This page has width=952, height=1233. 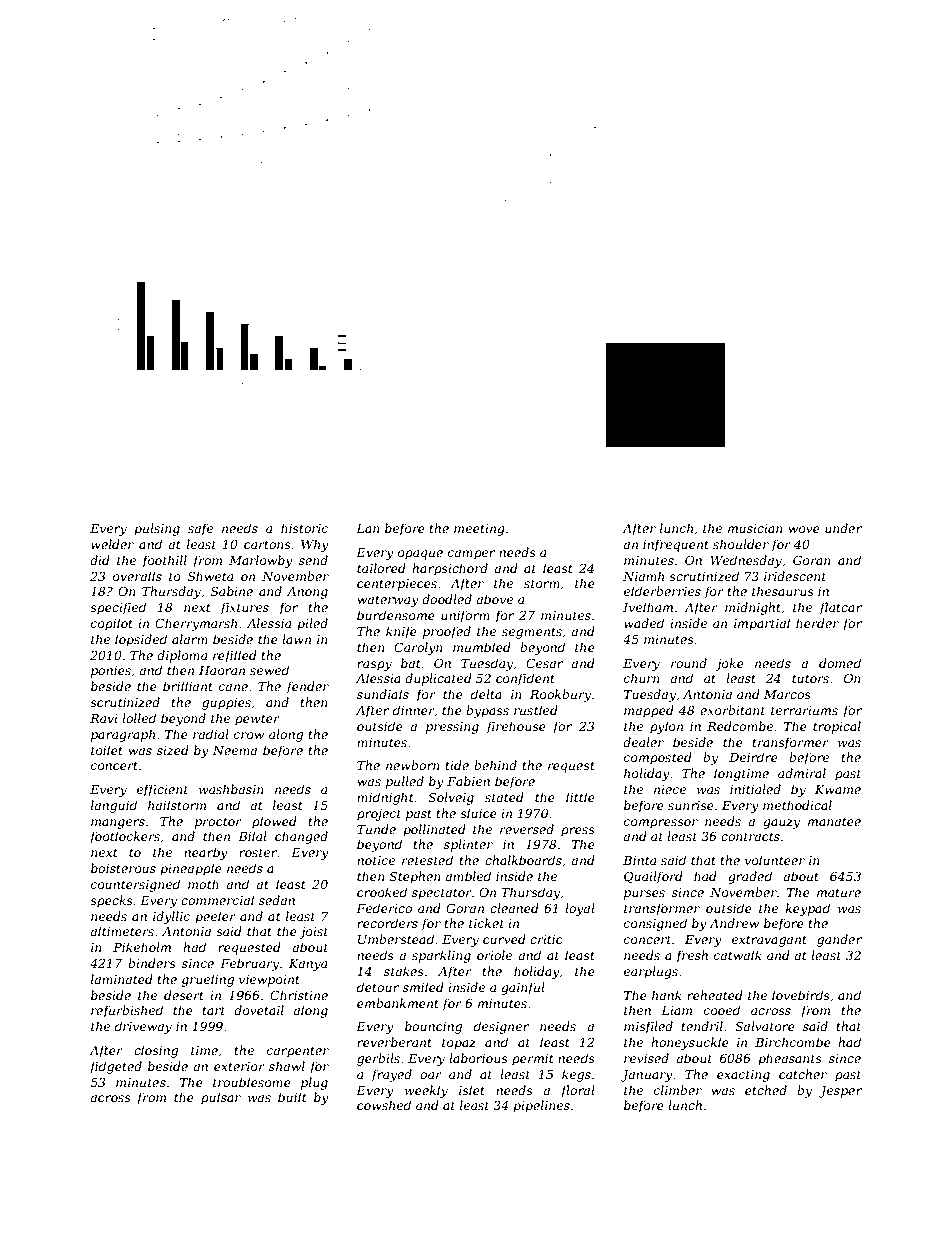 What do you see at coordinates (118, 608) in the page?
I see `specified` at bounding box center [118, 608].
